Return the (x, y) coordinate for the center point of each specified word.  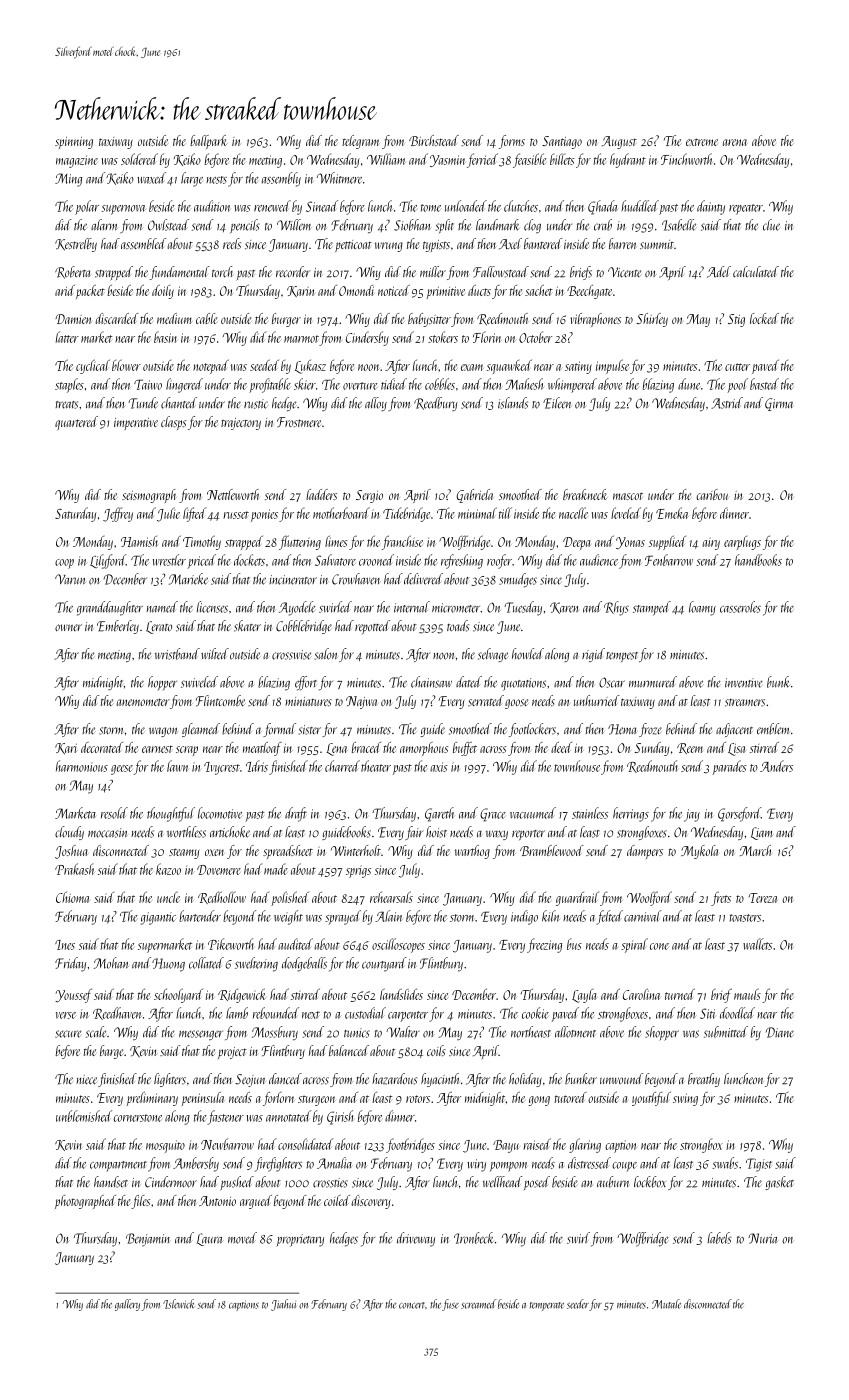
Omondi (356, 290)
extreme (702, 142)
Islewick (178, 1304)
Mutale (666, 1304)
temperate (547, 1306)
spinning (74, 143)
